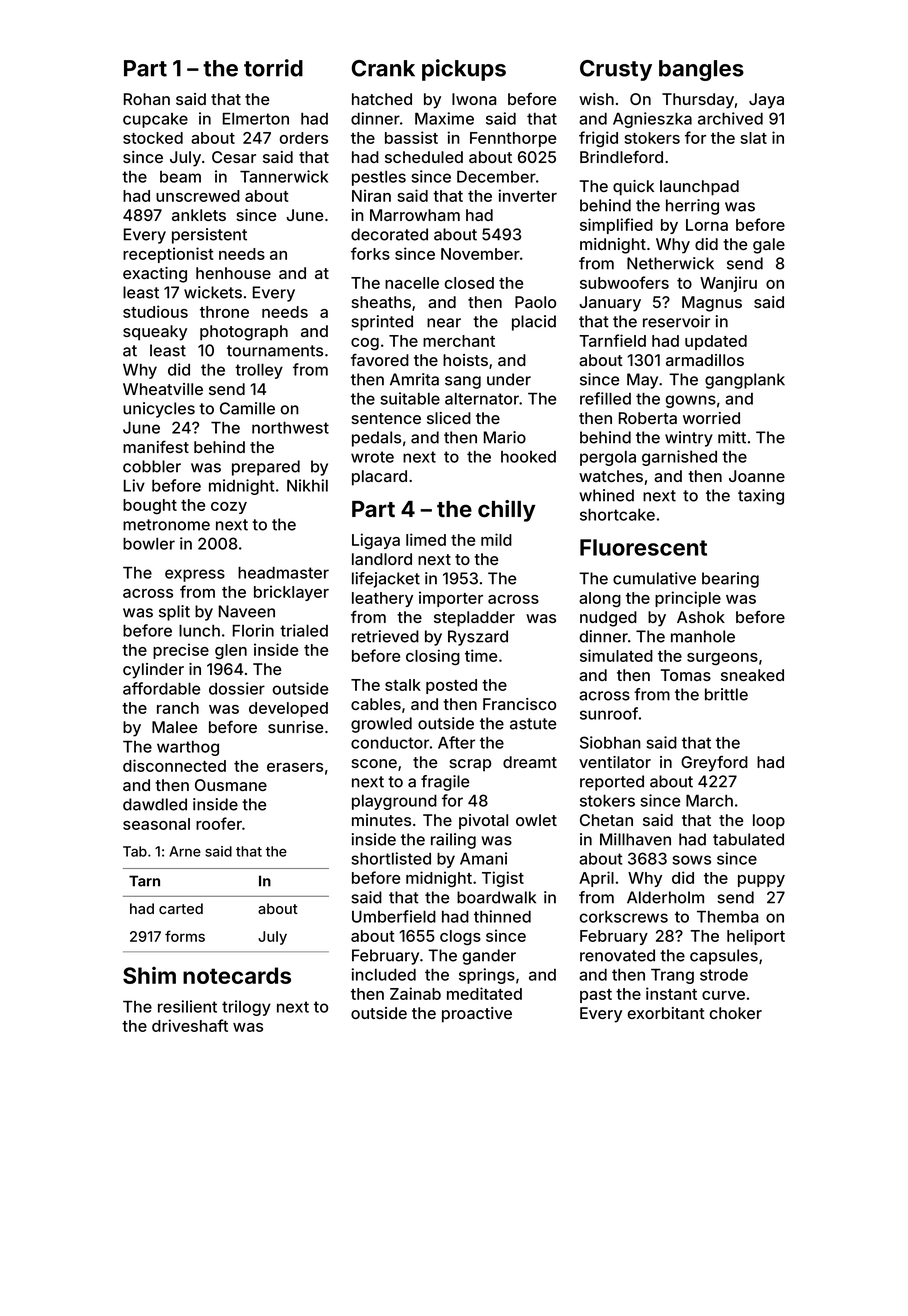 The image size is (908, 1316). Describe the element at coordinates (415, 993) in the page. I see `Zainab` at that location.
